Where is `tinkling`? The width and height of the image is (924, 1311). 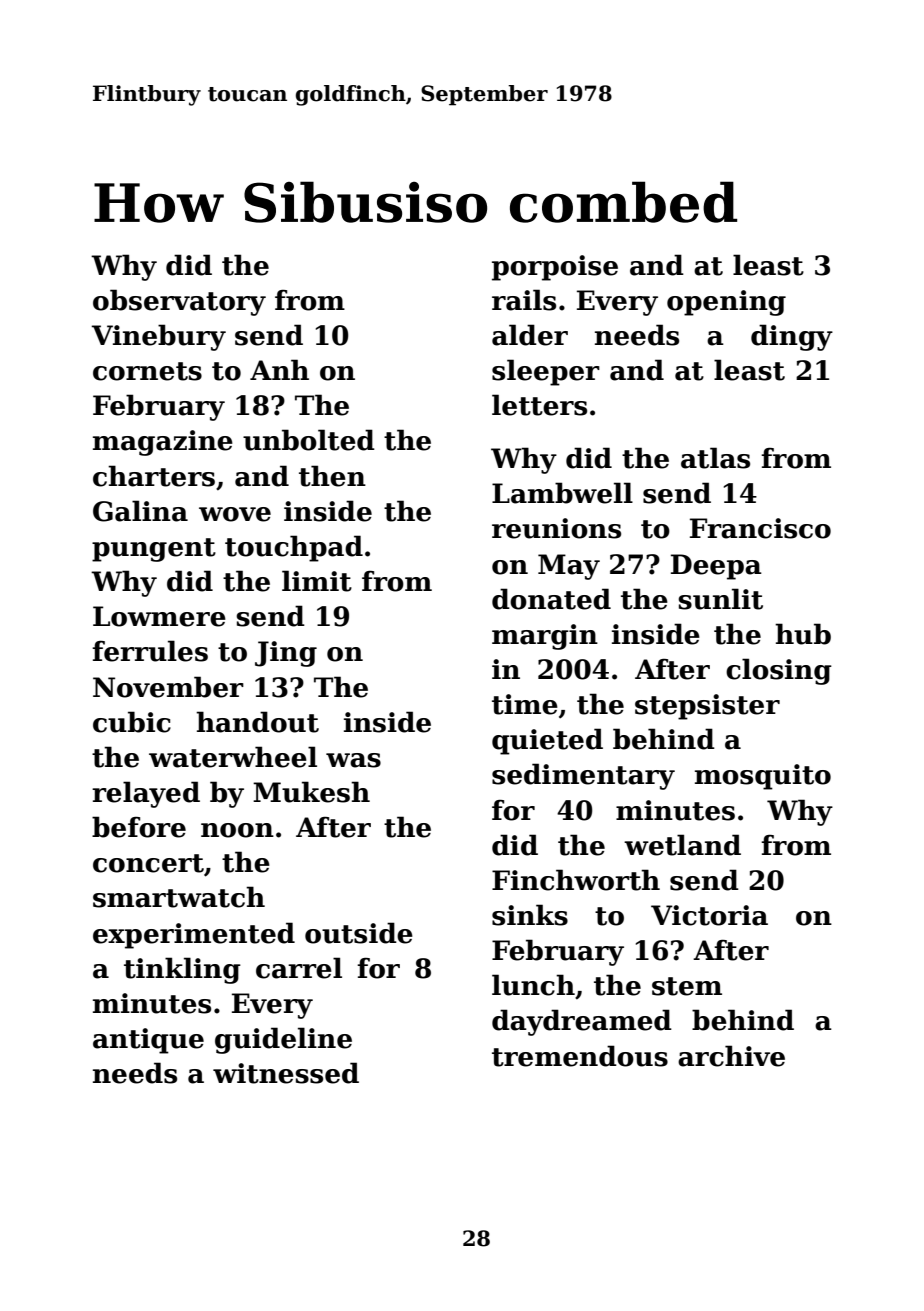
tinkling is located at coordinates (182, 970).
